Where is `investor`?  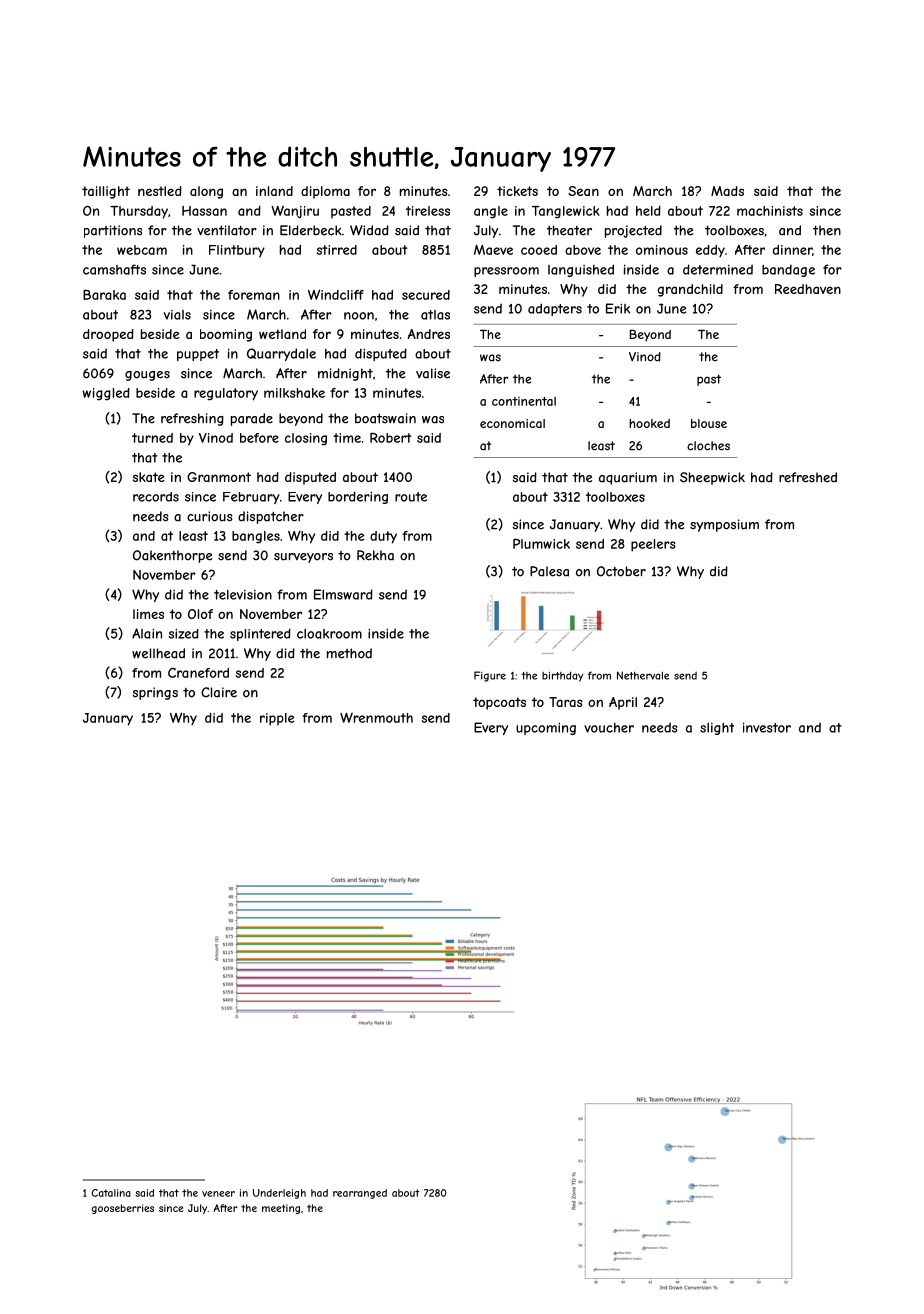 investor is located at coordinates (767, 727).
